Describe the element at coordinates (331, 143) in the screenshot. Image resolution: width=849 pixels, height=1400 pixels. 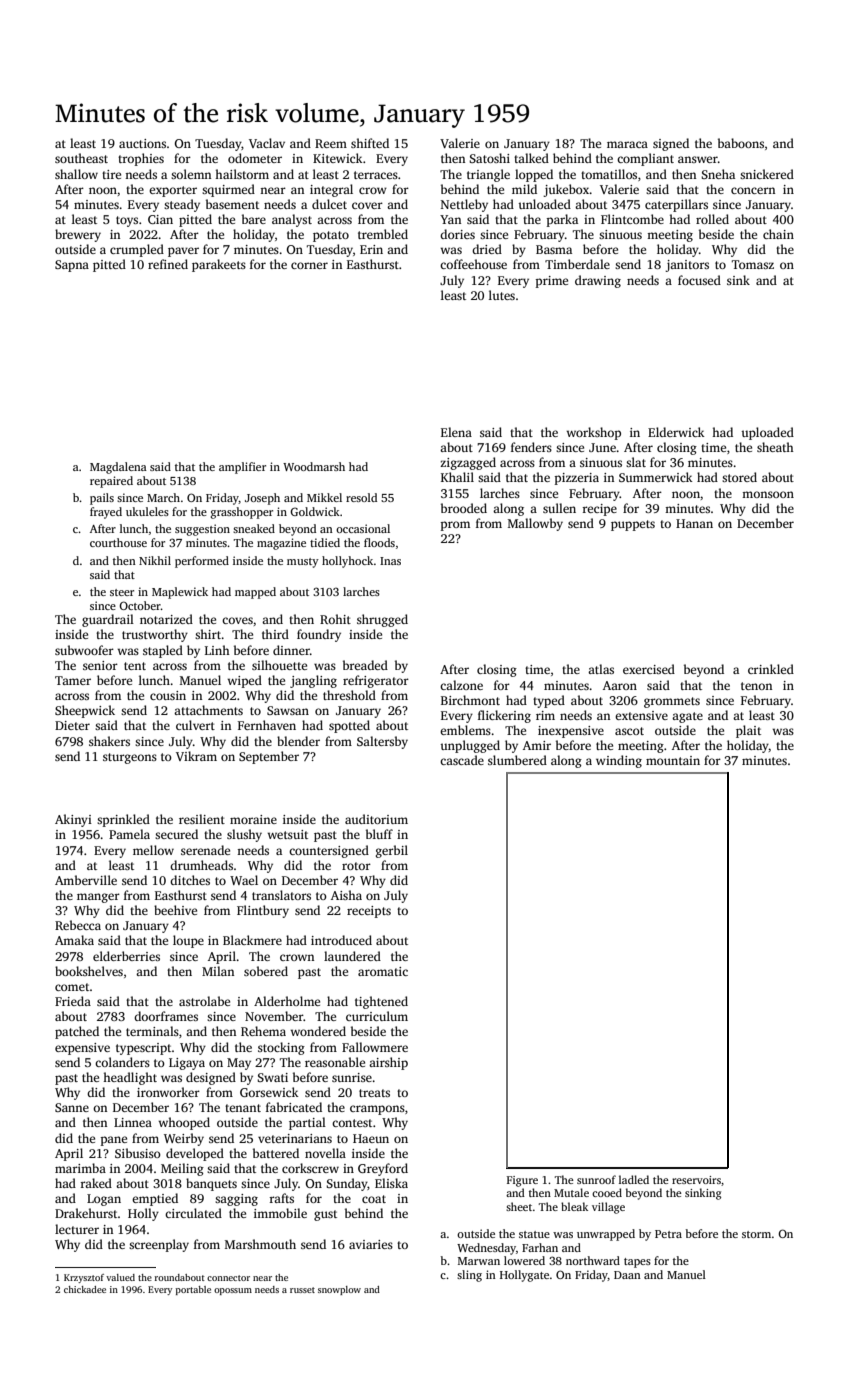
I see `Reem` at that location.
